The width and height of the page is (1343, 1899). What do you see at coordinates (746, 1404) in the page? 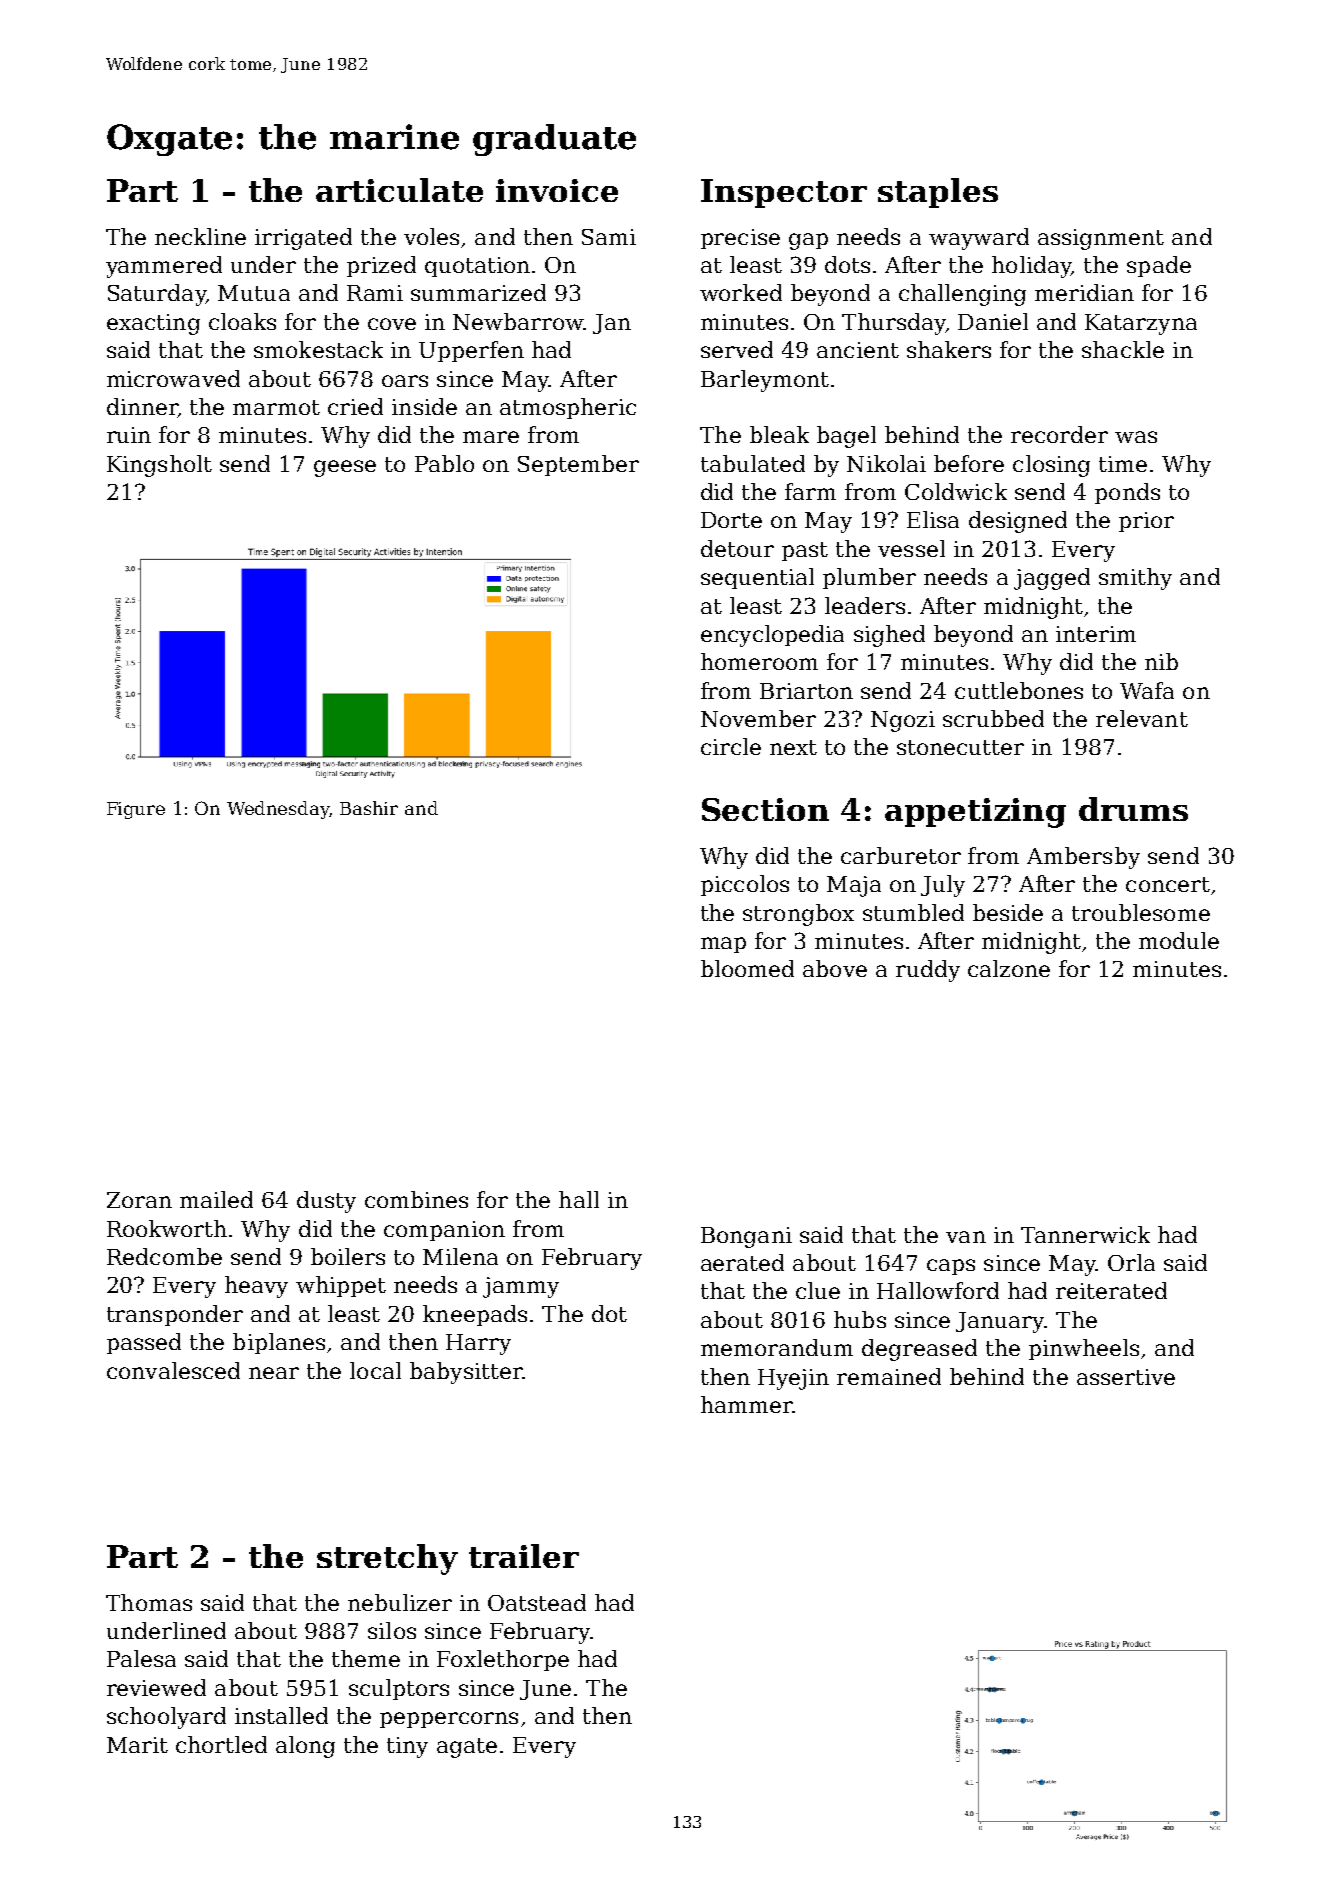
I see `hammer` at bounding box center [746, 1404].
